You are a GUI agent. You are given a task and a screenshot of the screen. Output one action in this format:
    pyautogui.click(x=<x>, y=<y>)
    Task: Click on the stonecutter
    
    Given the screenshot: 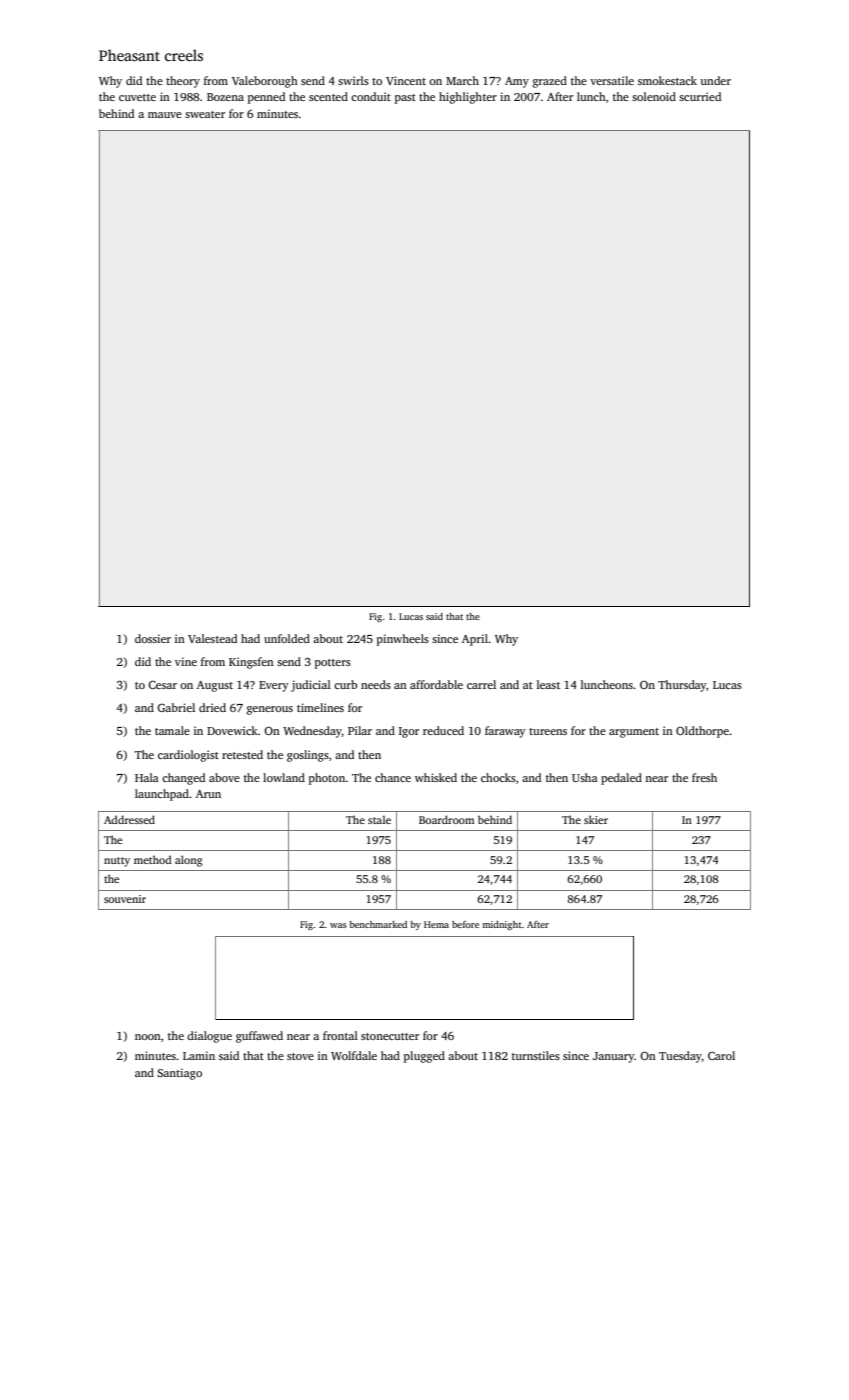 What is the action you would take?
    pyautogui.click(x=390, y=1036)
